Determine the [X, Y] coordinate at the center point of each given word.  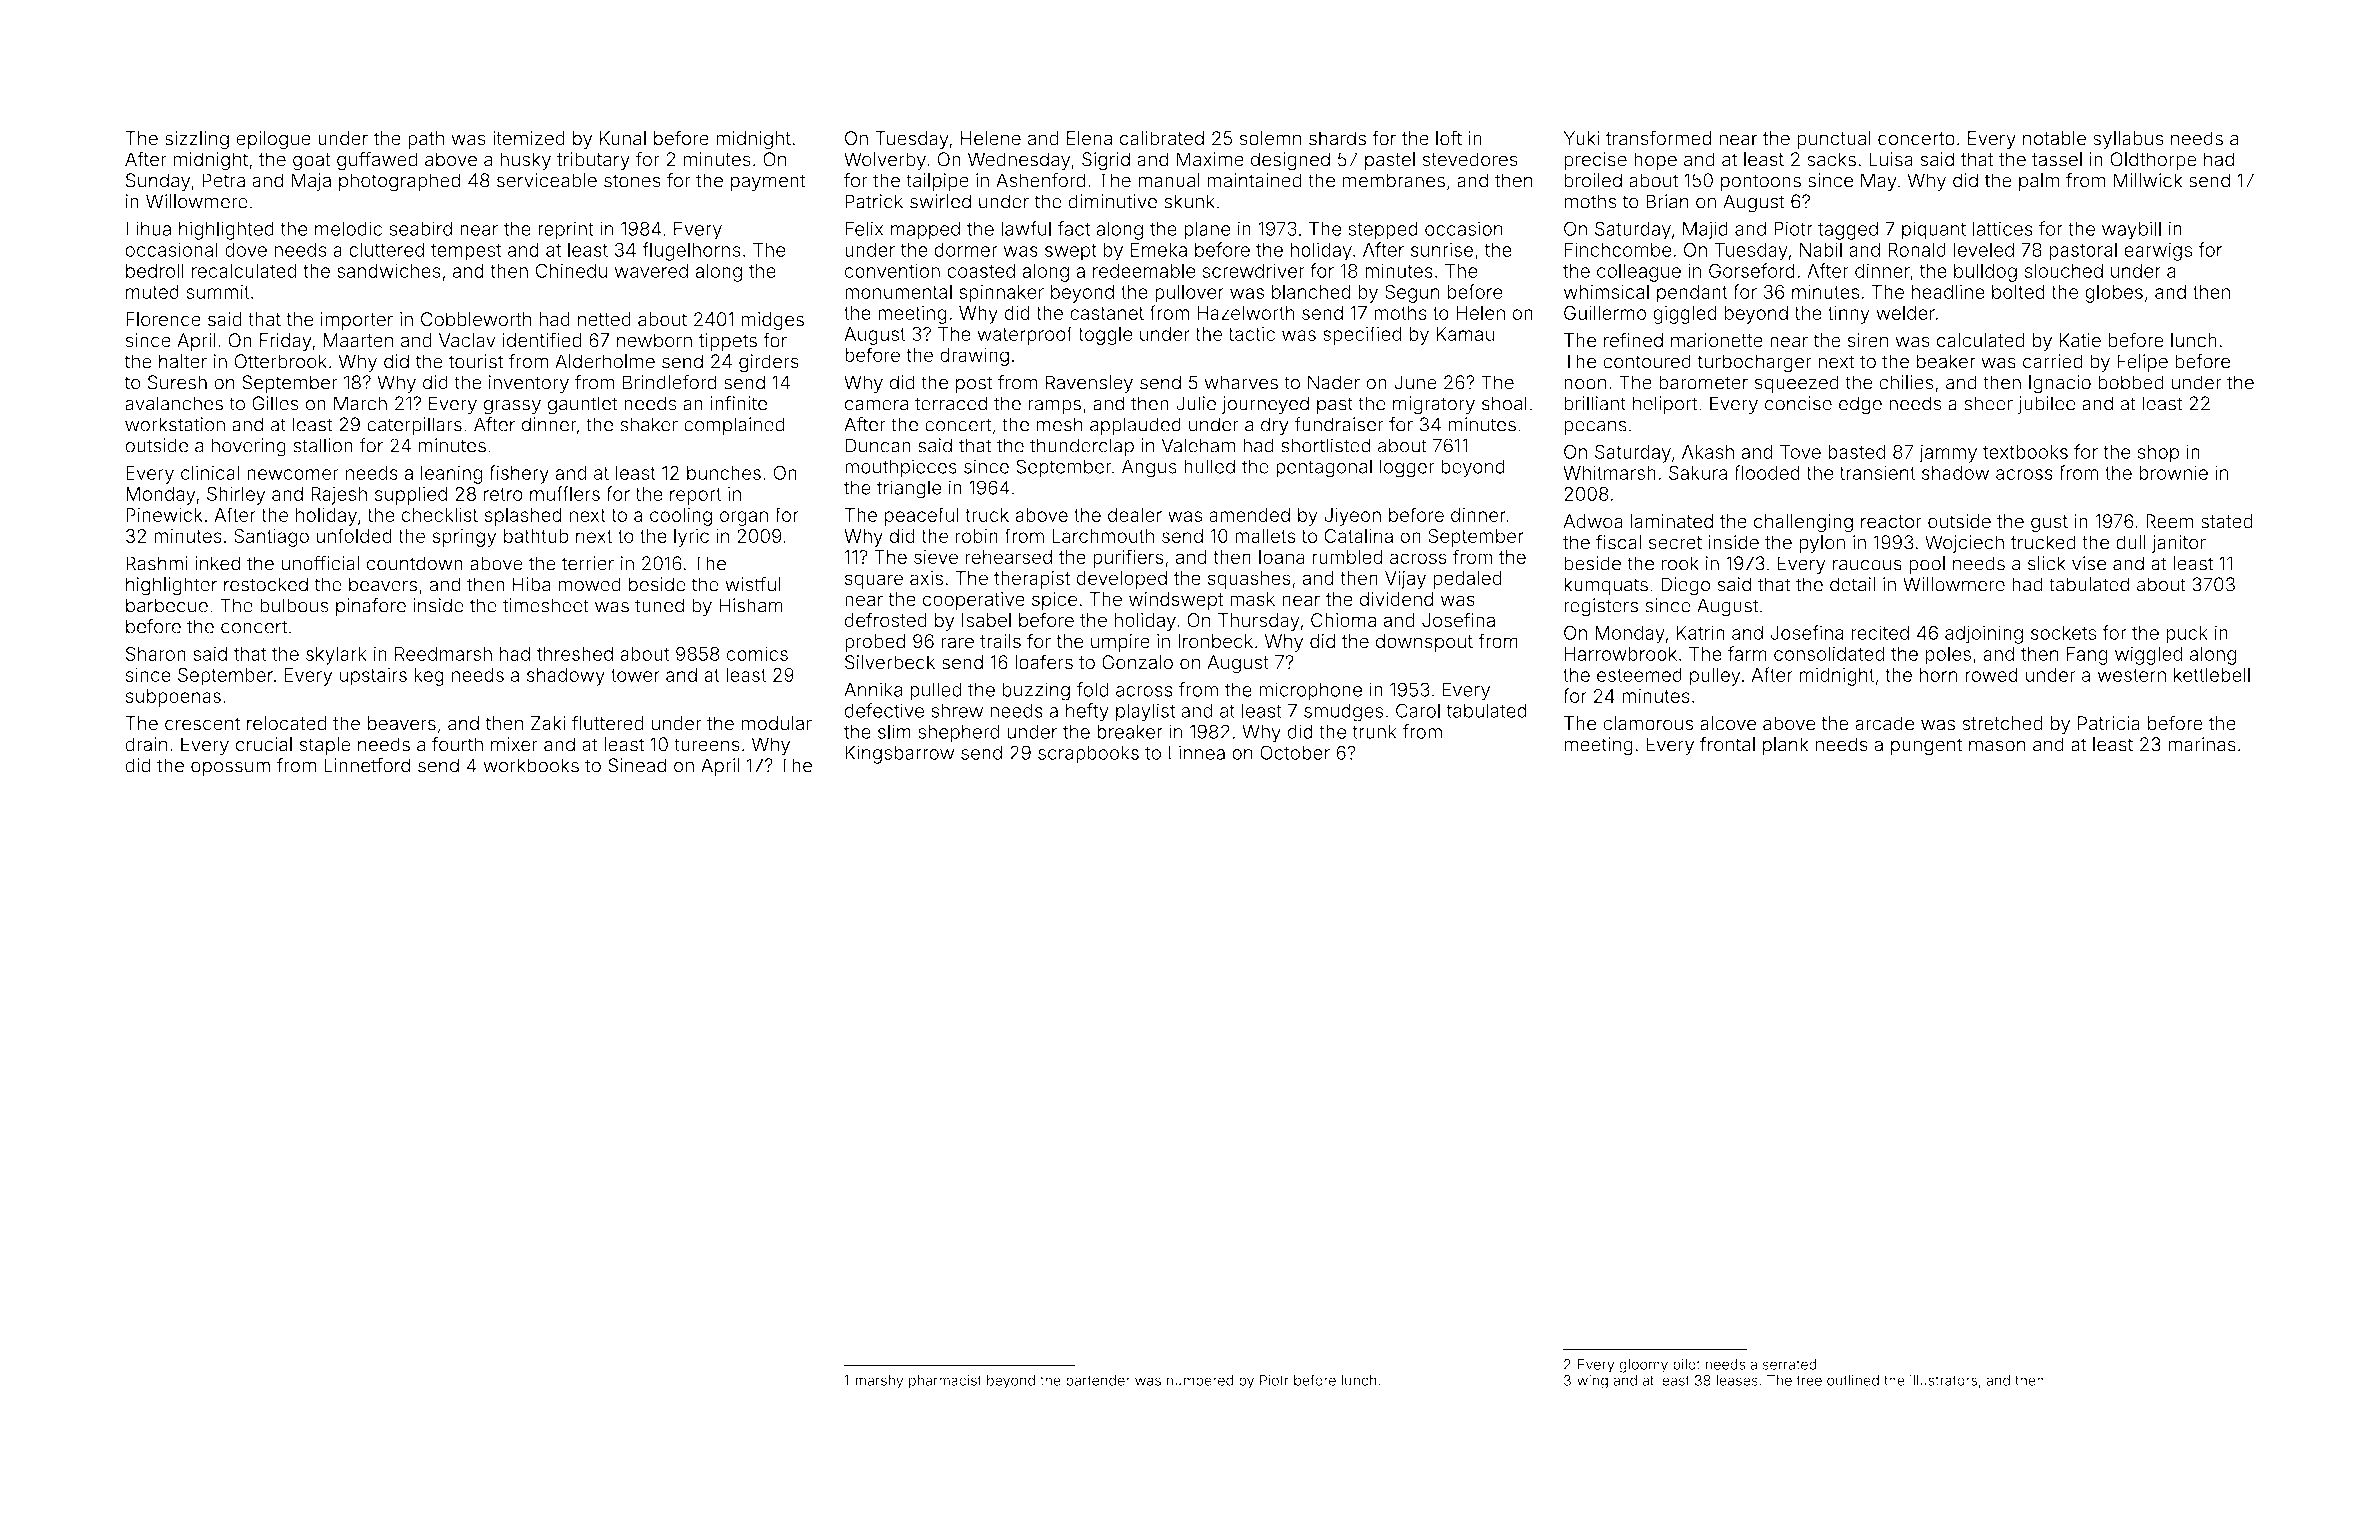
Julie [1196, 403]
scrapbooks [1088, 754]
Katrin [1701, 632]
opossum [230, 768]
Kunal [623, 138]
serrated [1789, 1364]
